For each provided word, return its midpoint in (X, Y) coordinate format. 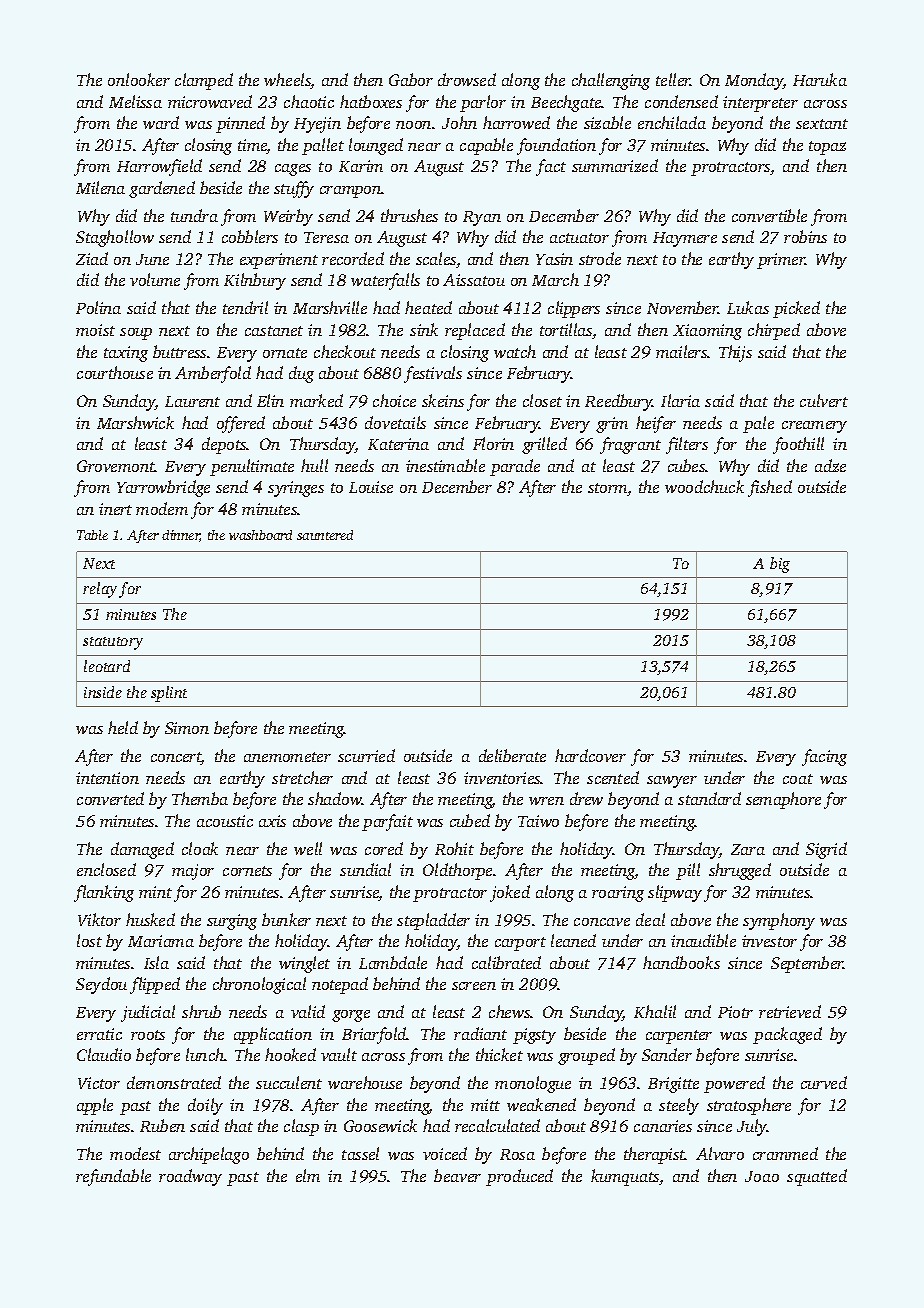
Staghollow (115, 238)
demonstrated (174, 1082)
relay (100, 590)
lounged (376, 146)
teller (673, 79)
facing (824, 757)
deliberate (512, 755)
